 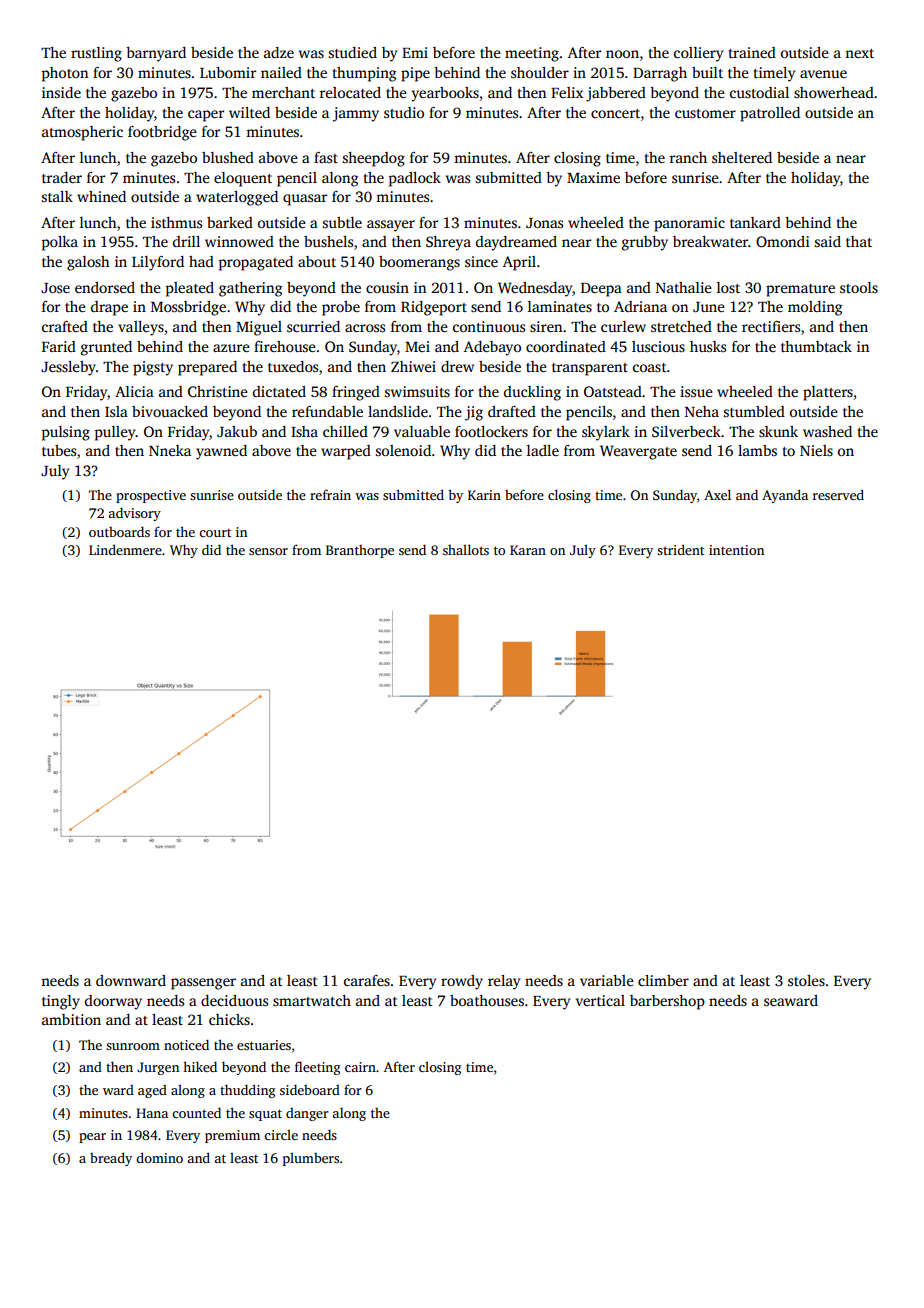 What do you see at coordinates (689, 224) in the screenshot?
I see `panoramic` at bounding box center [689, 224].
